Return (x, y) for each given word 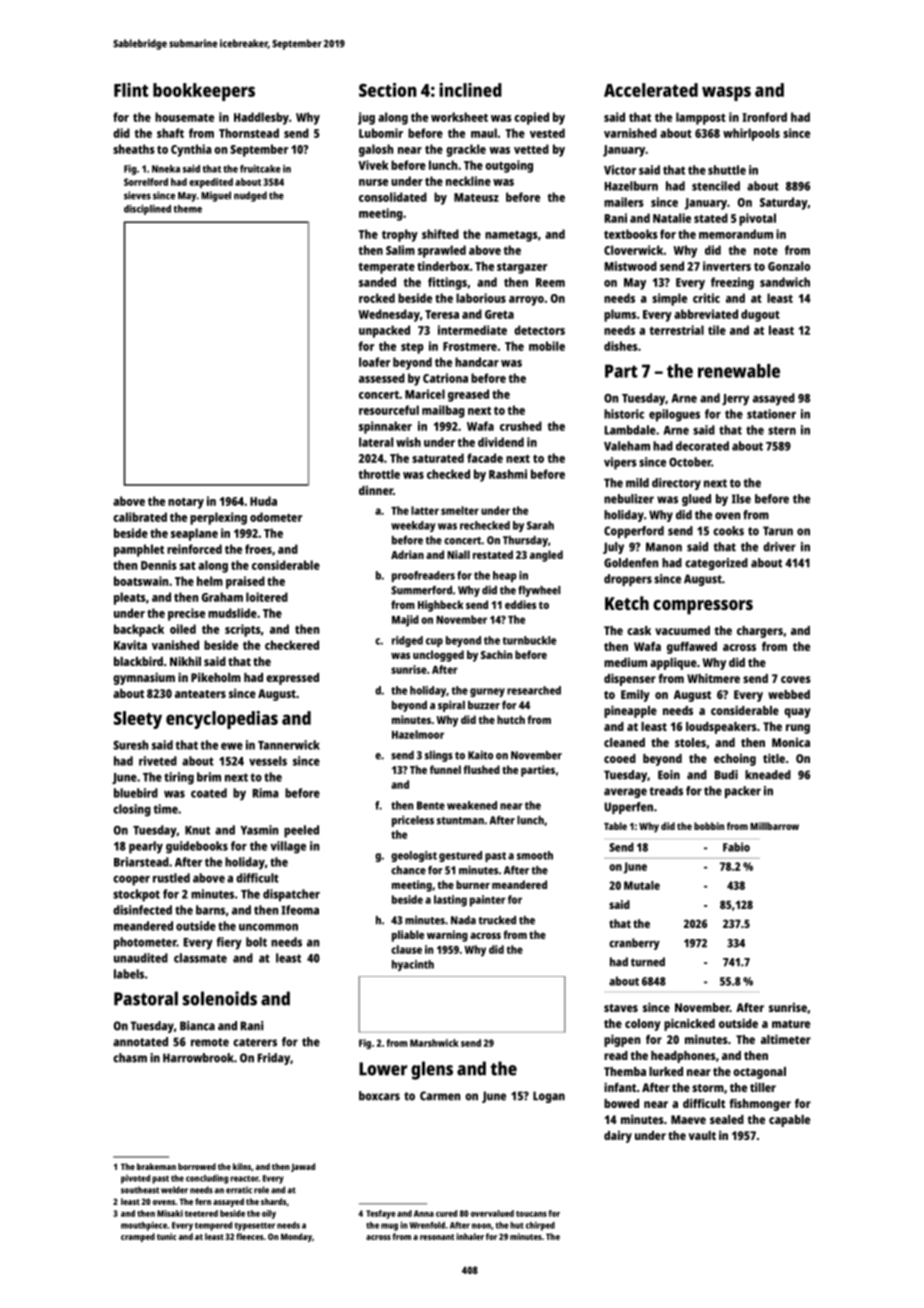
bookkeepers (204, 92)
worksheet (459, 117)
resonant (437, 1237)
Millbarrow (774, 826)
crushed (521, 426)
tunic (166, 1236)
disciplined (147, 210)
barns (210, 910)
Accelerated (651, 90)
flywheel (539, 591)
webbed (789, 694)
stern (782, 430)
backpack (139, 630)
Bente (431, 805)
